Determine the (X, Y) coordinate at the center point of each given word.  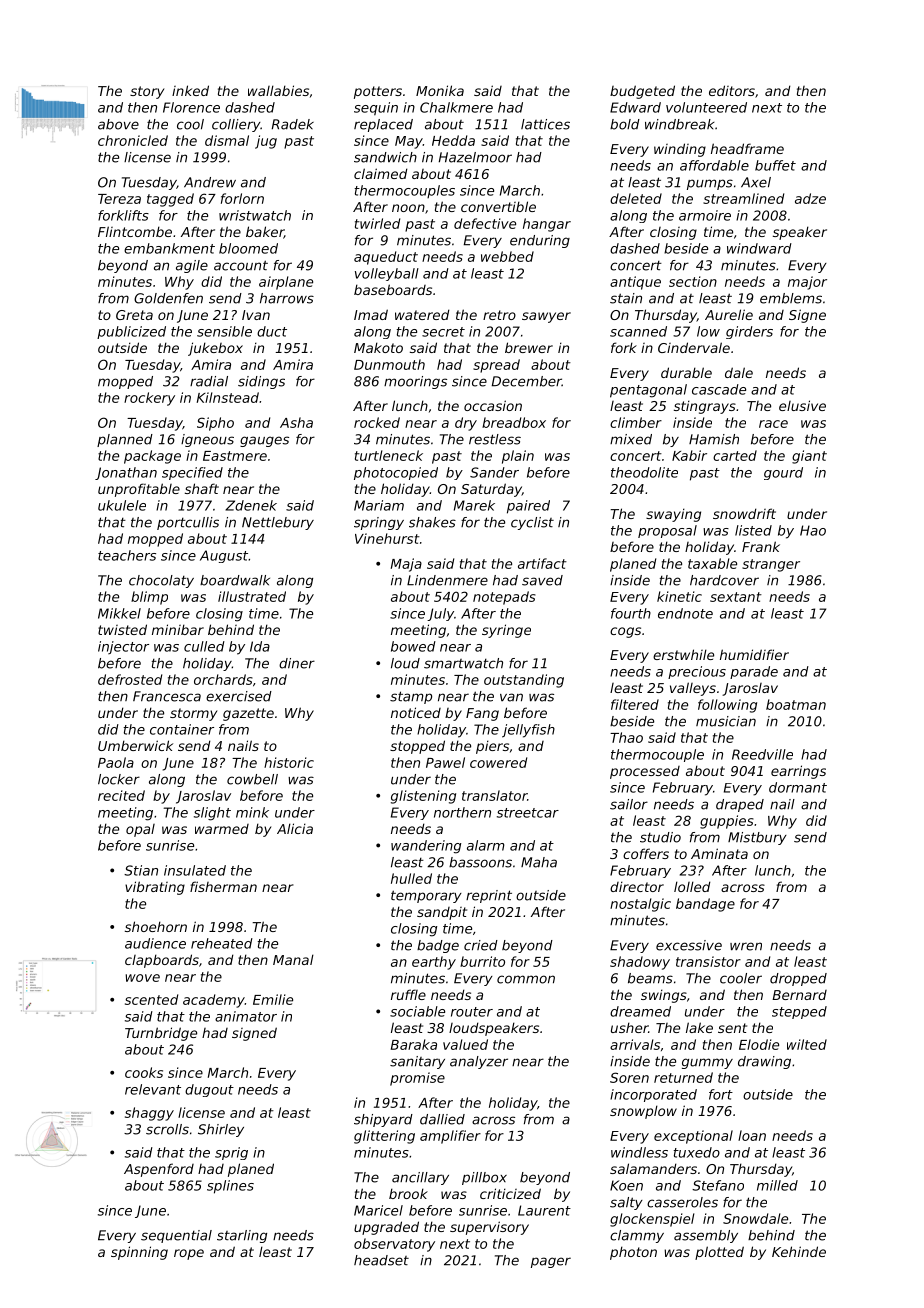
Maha (539, 862)
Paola (116, 762)
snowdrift (744, 513)
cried (481, 945)
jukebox (215, 349)
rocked (377, 422)
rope (189, 1254)
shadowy (640, 963)
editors (732, 90)
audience (155, 943)
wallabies (278, 90)
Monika (440, 90)
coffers (646, 853)
